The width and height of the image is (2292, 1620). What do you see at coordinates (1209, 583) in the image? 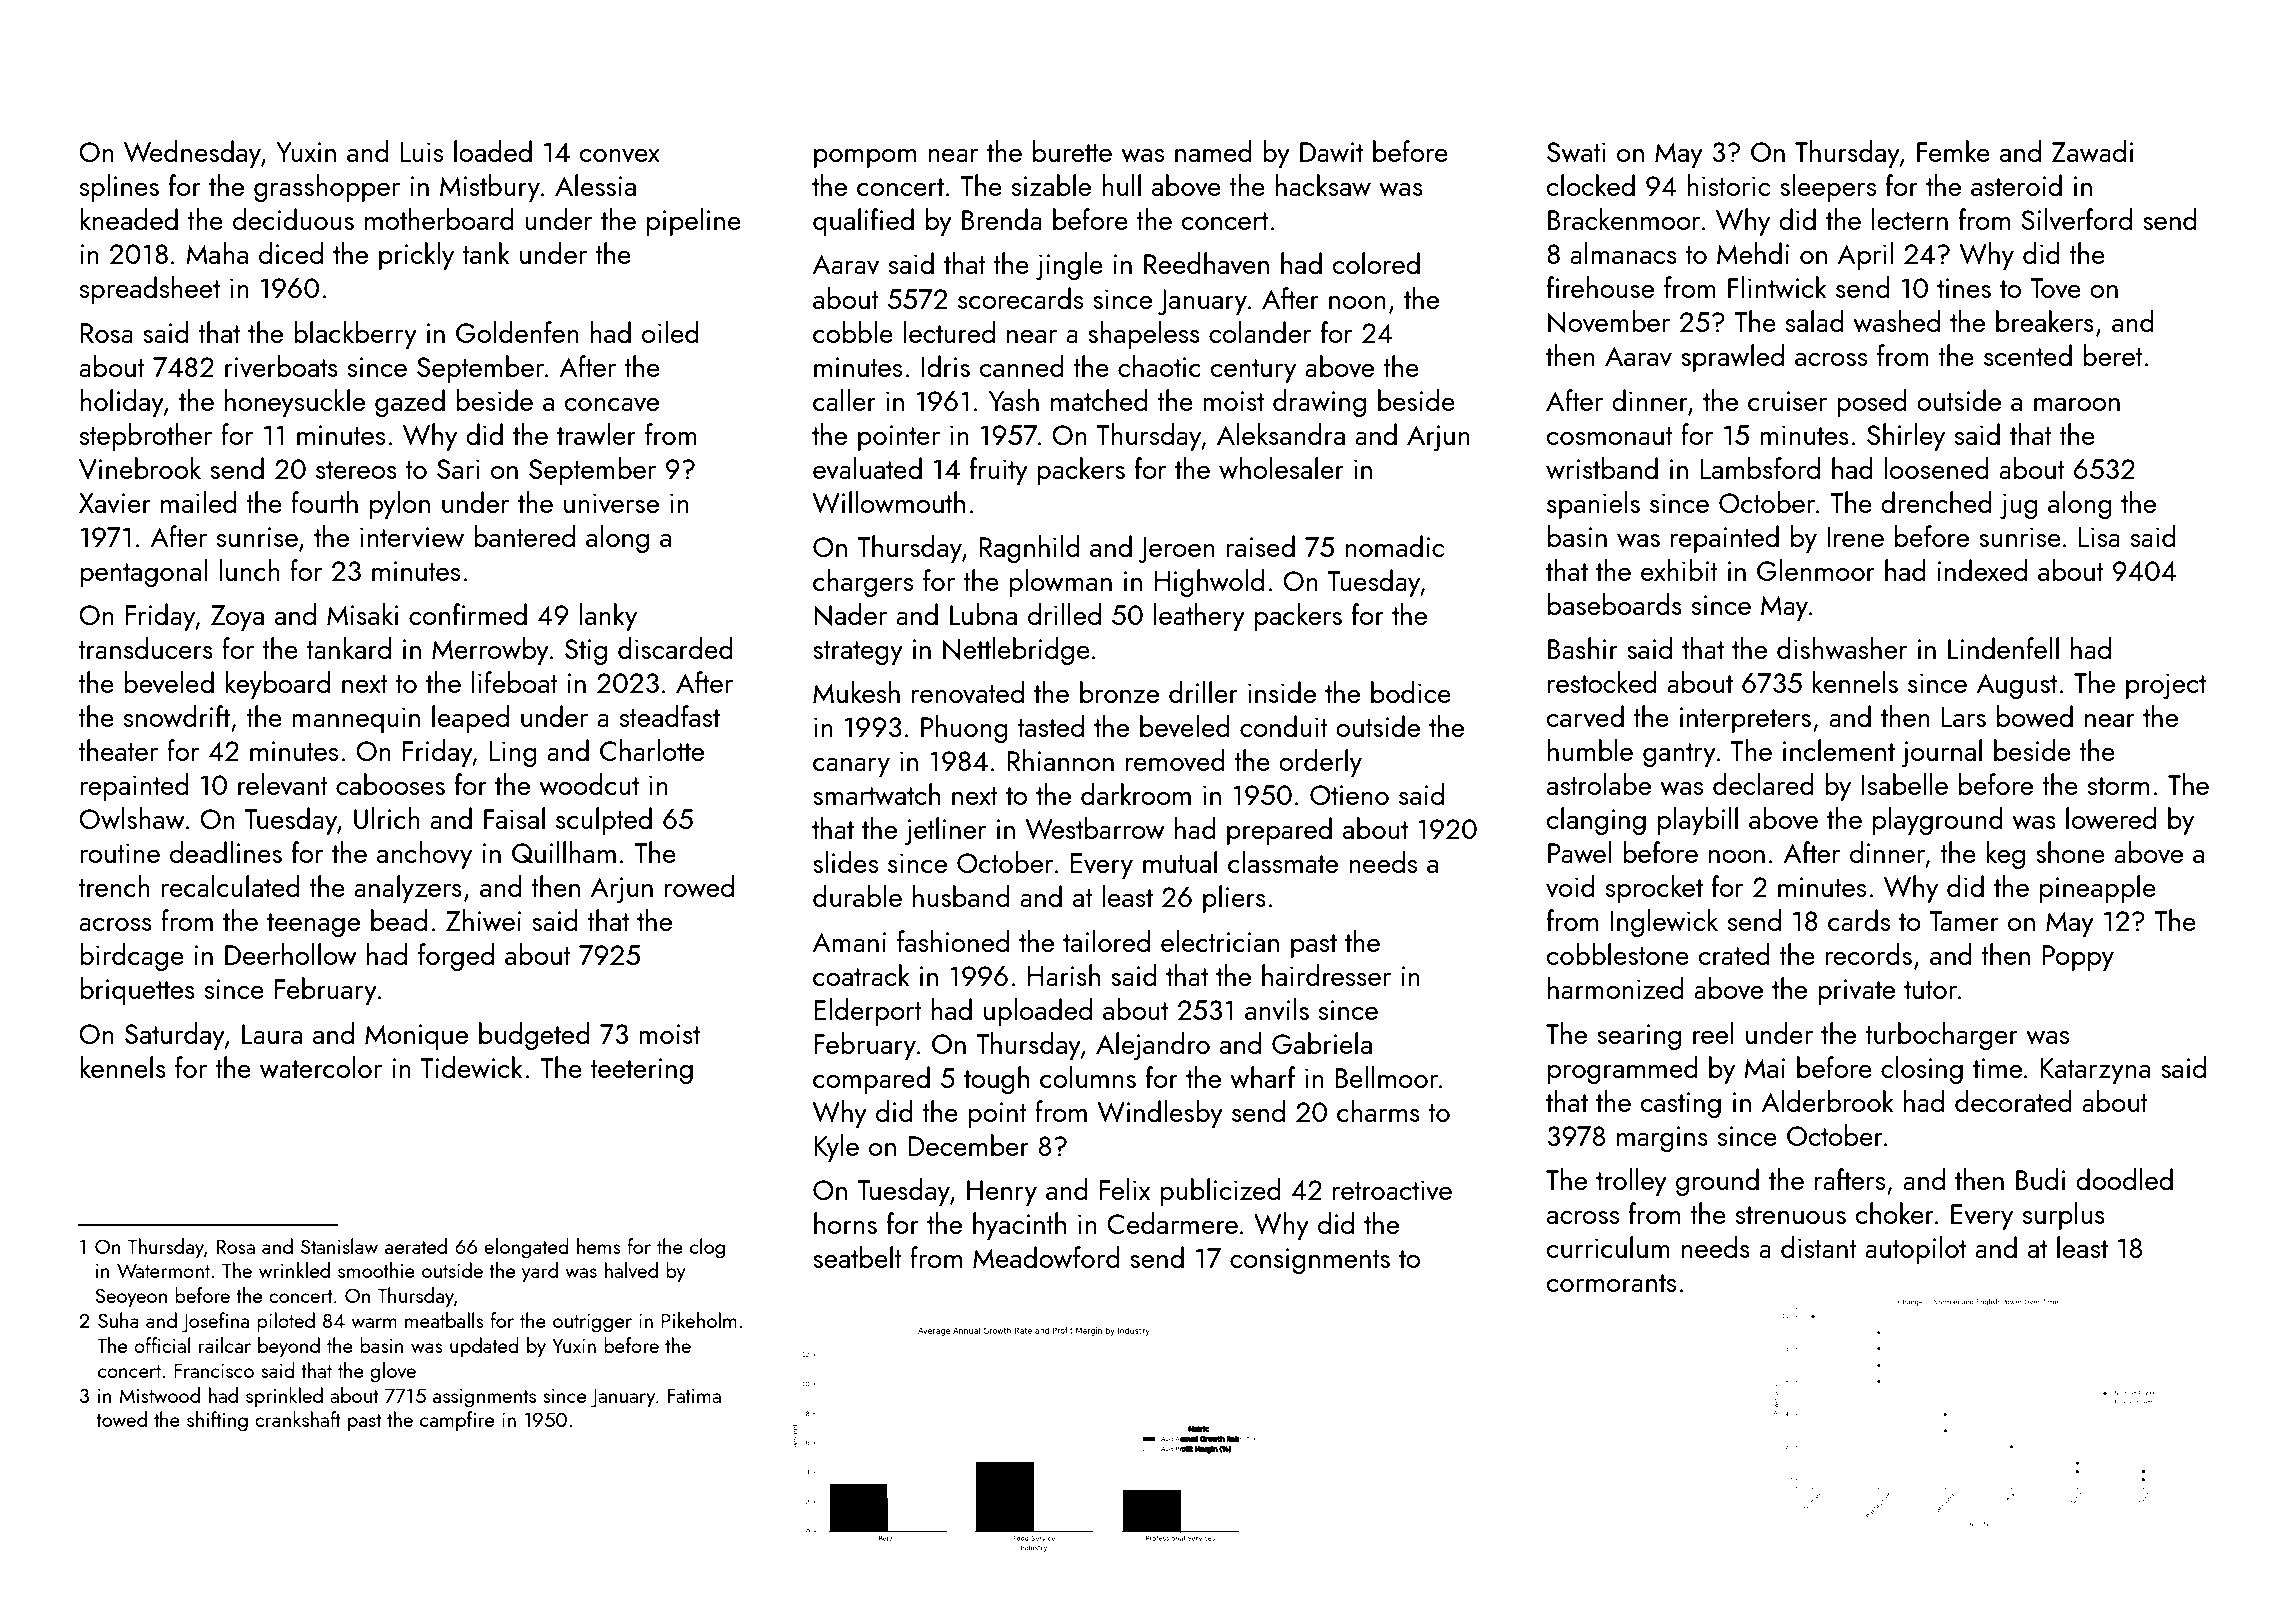
I see `Highwold` at bounding box center [1209, 583].
